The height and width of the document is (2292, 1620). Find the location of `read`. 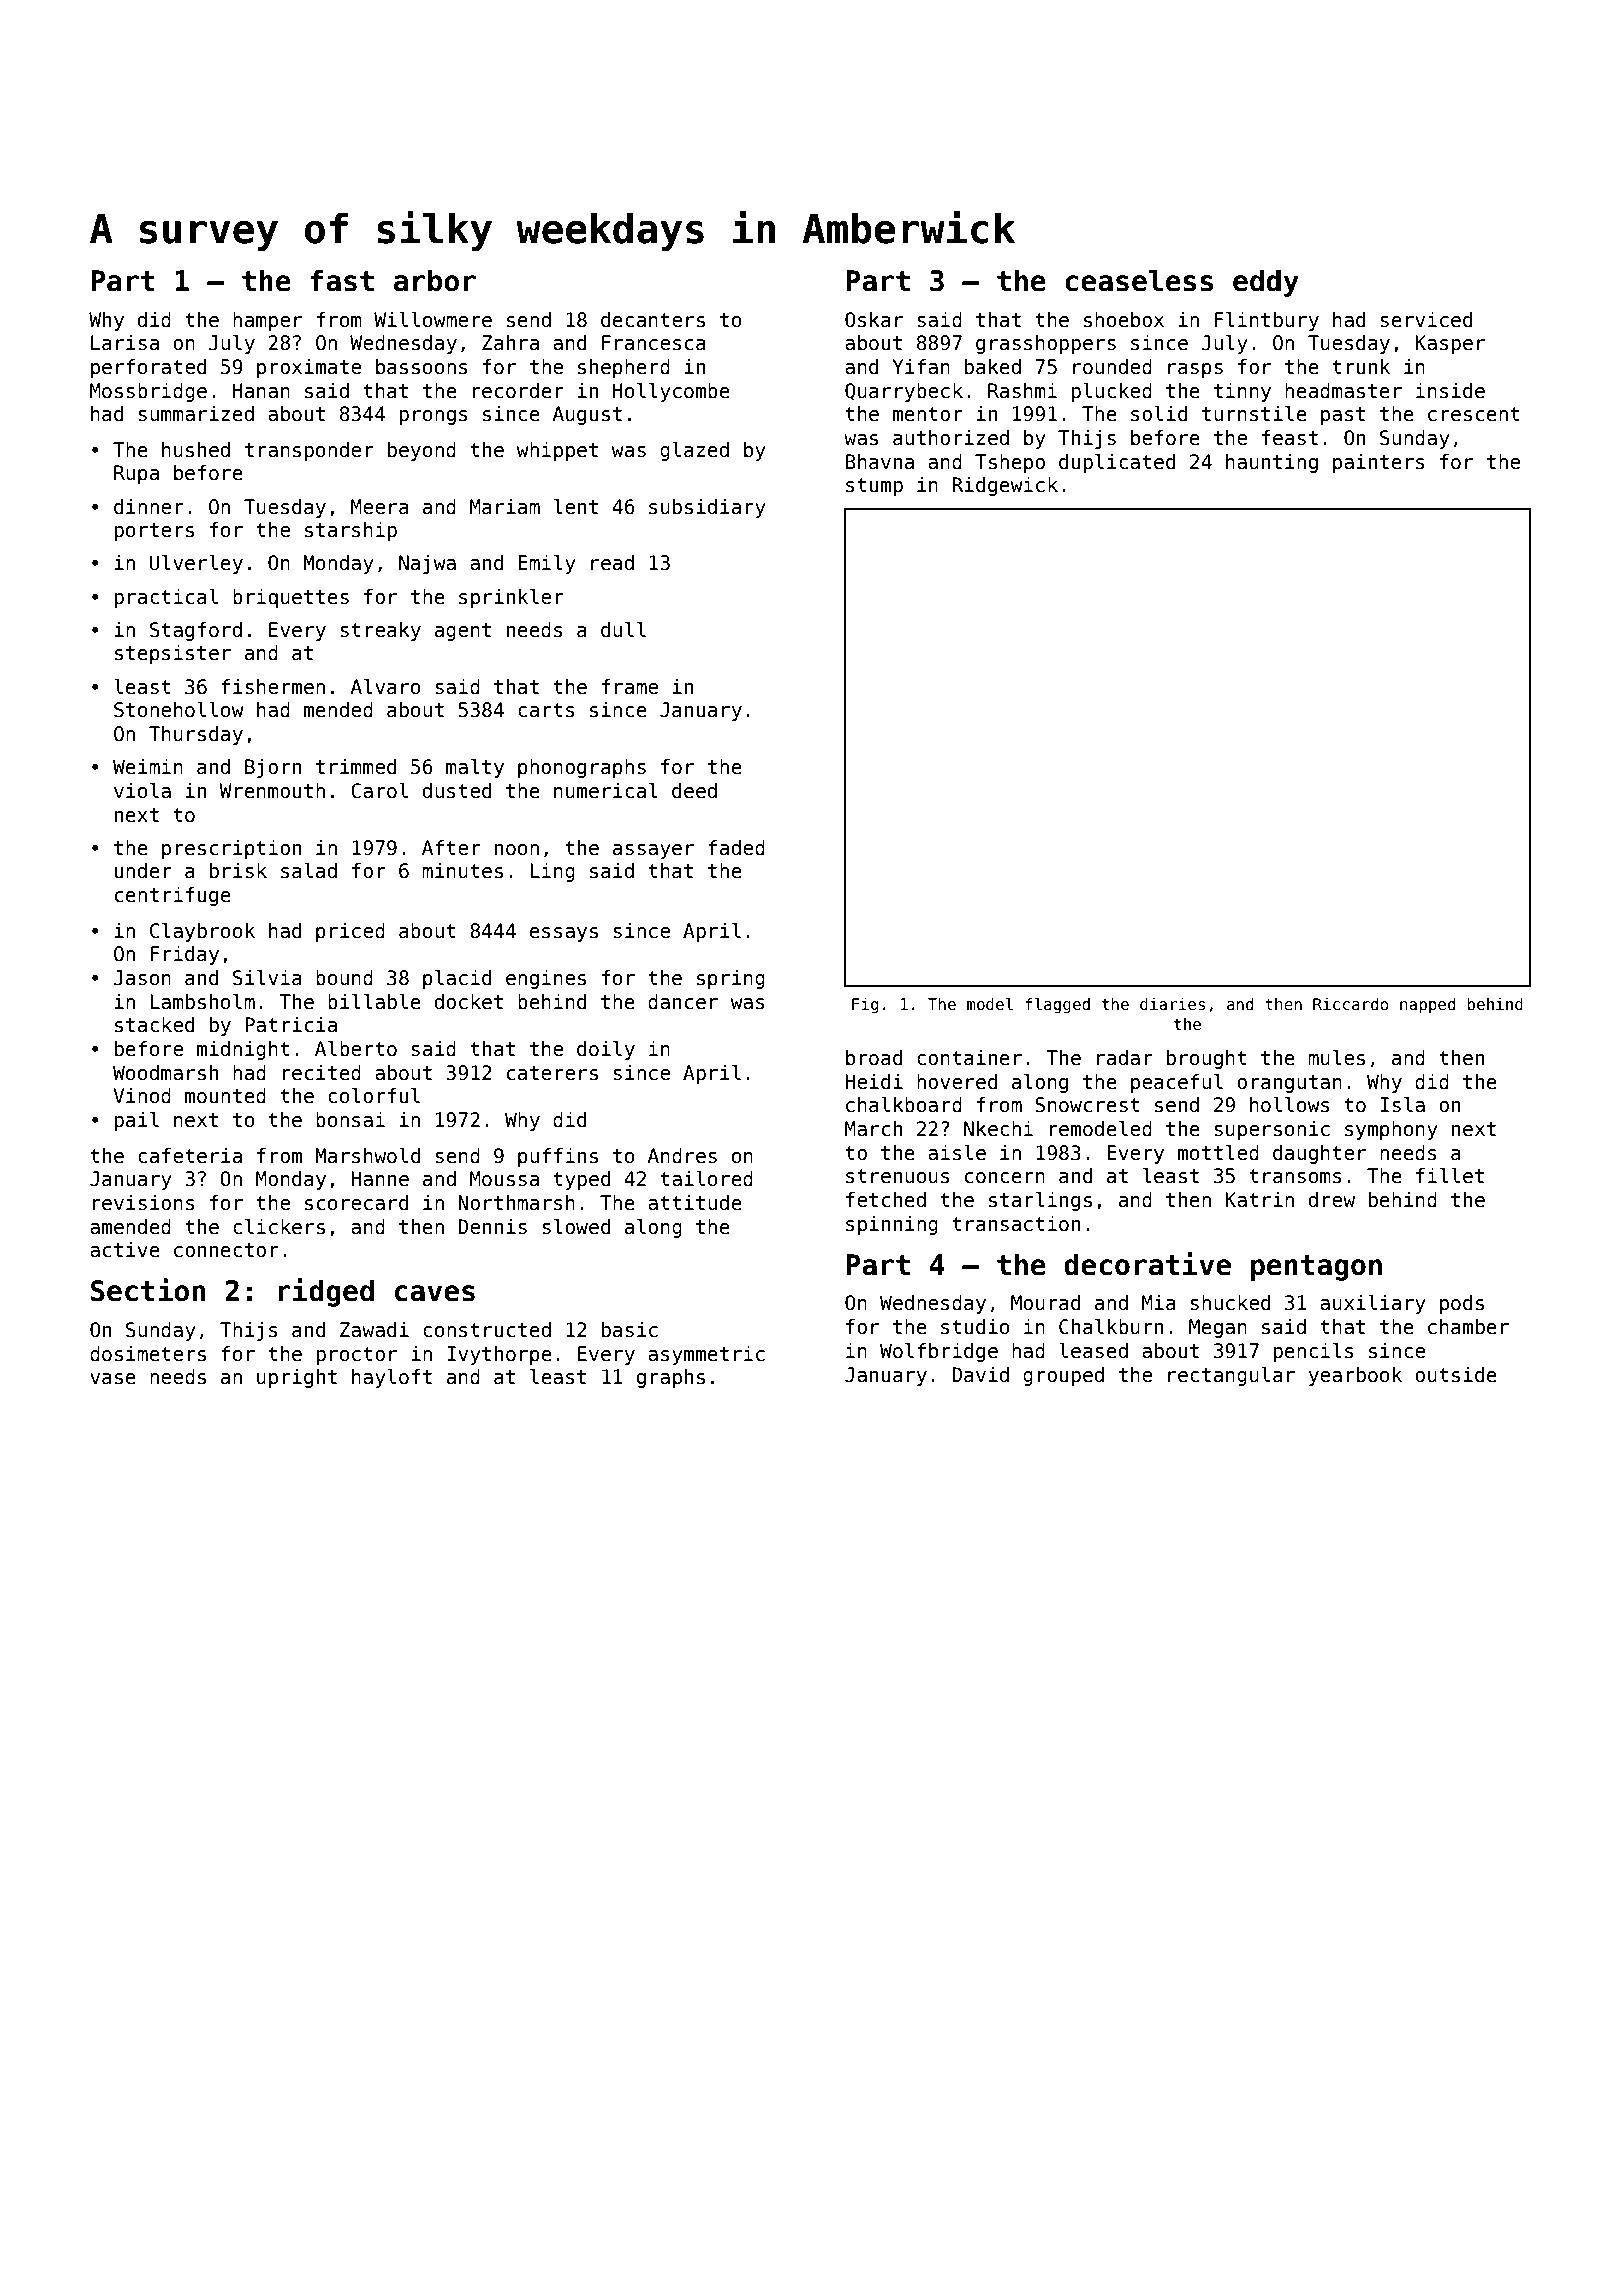

read is located at coordinates (612, 563).
